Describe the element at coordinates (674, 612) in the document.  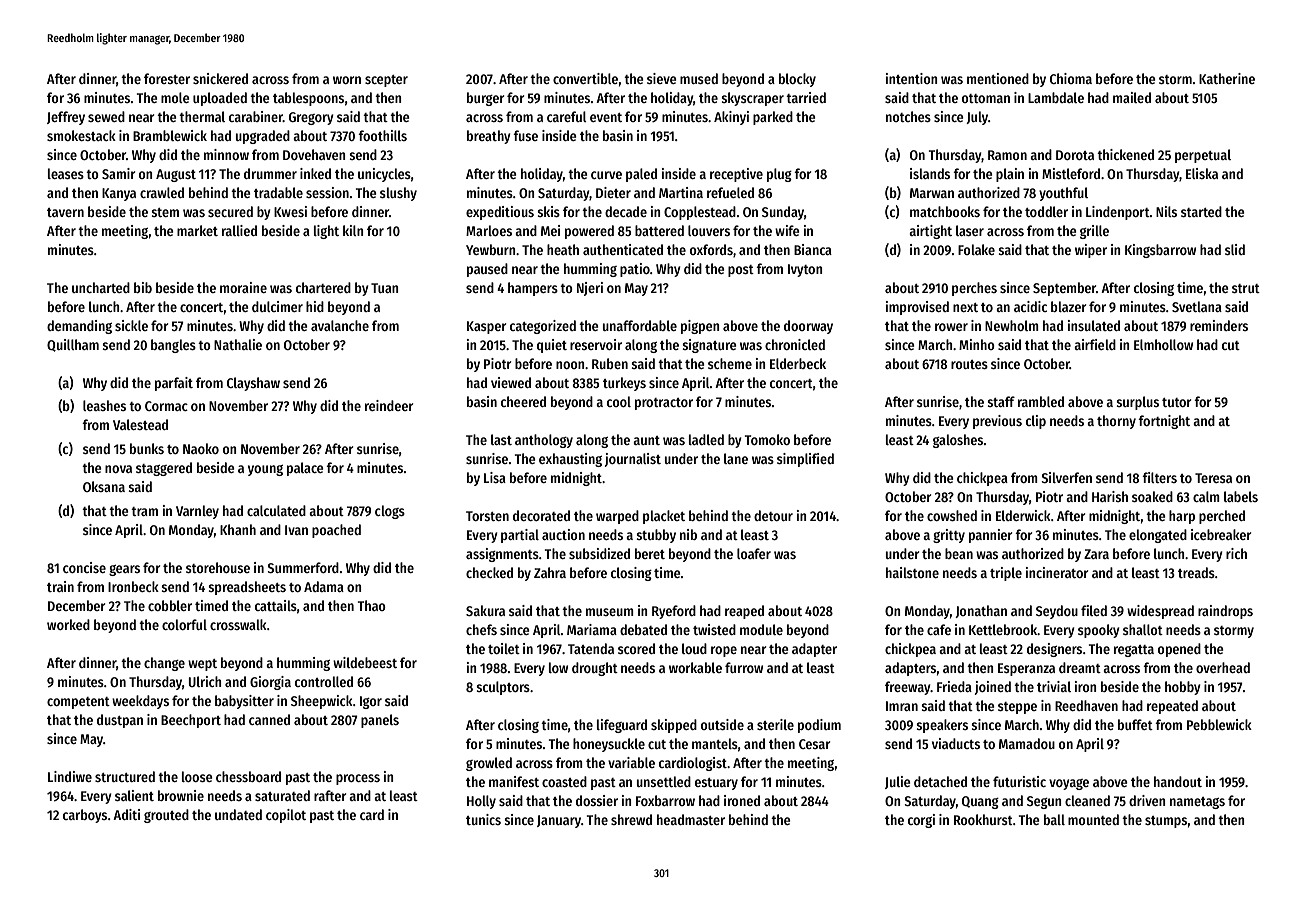
I see `Ryeford` at that location.
